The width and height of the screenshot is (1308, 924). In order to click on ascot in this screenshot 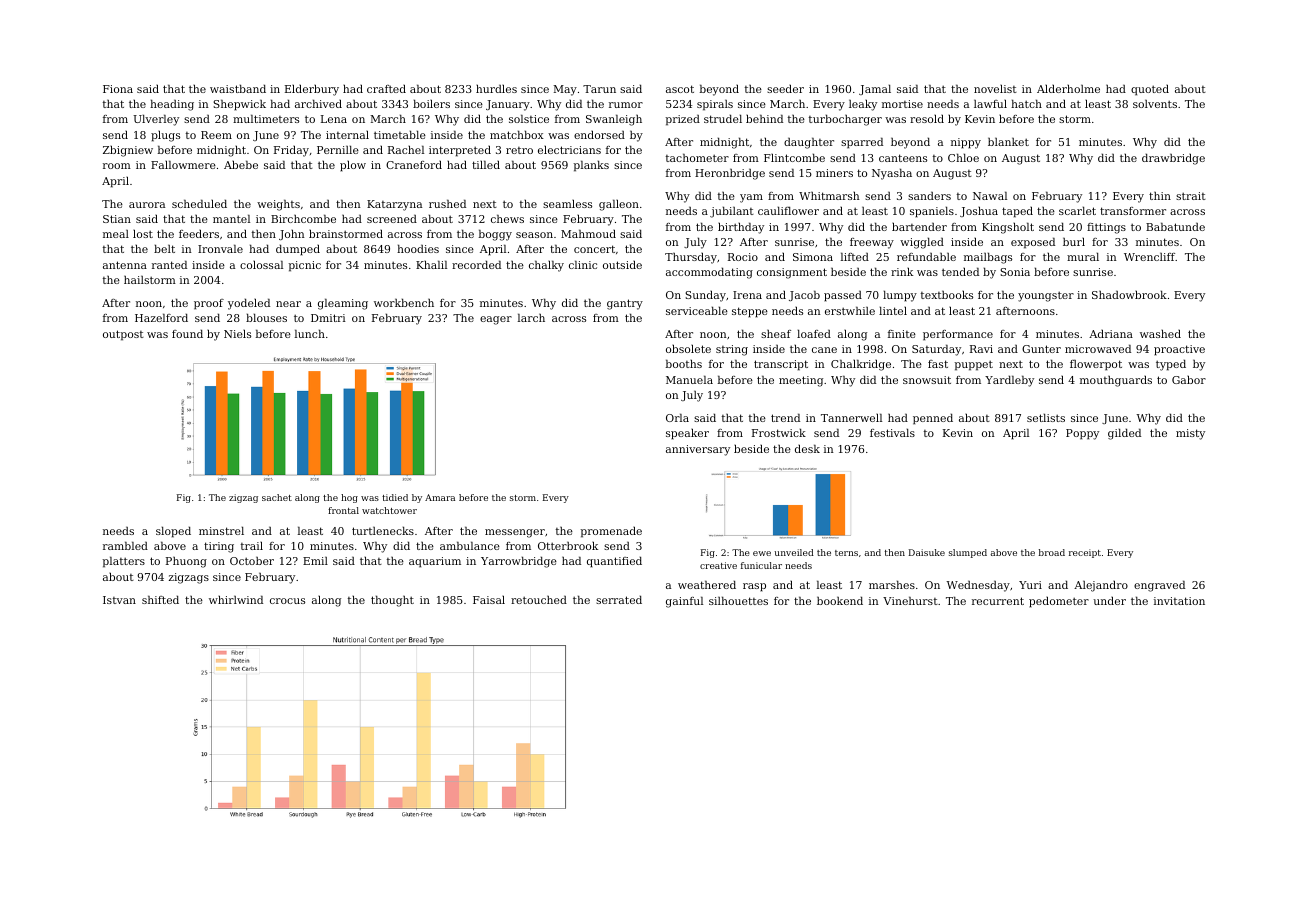, I will do `click(680, 89)`.
